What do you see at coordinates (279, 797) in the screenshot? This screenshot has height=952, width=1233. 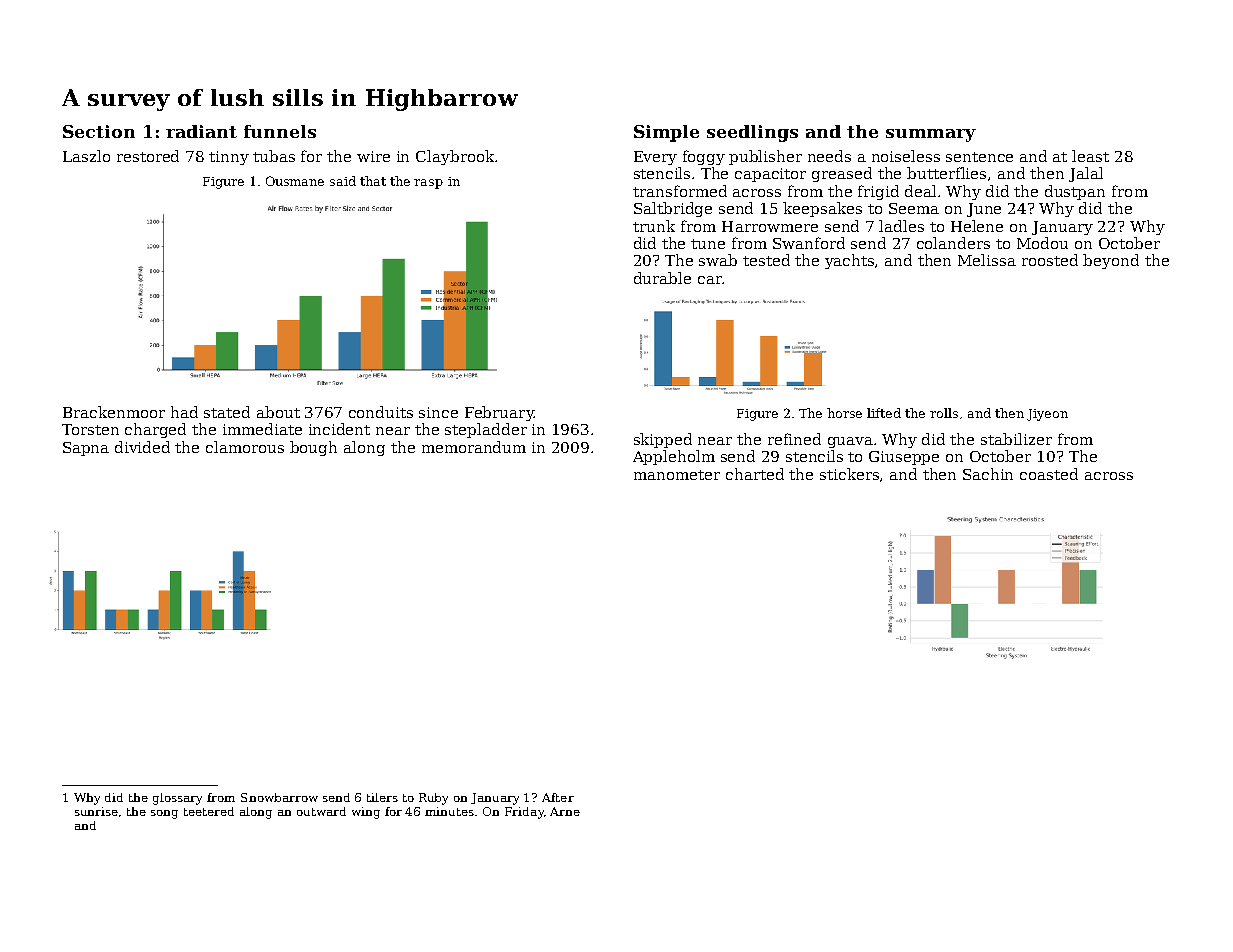 I see `Snowbarrow` at bounding box center [279, 797].
